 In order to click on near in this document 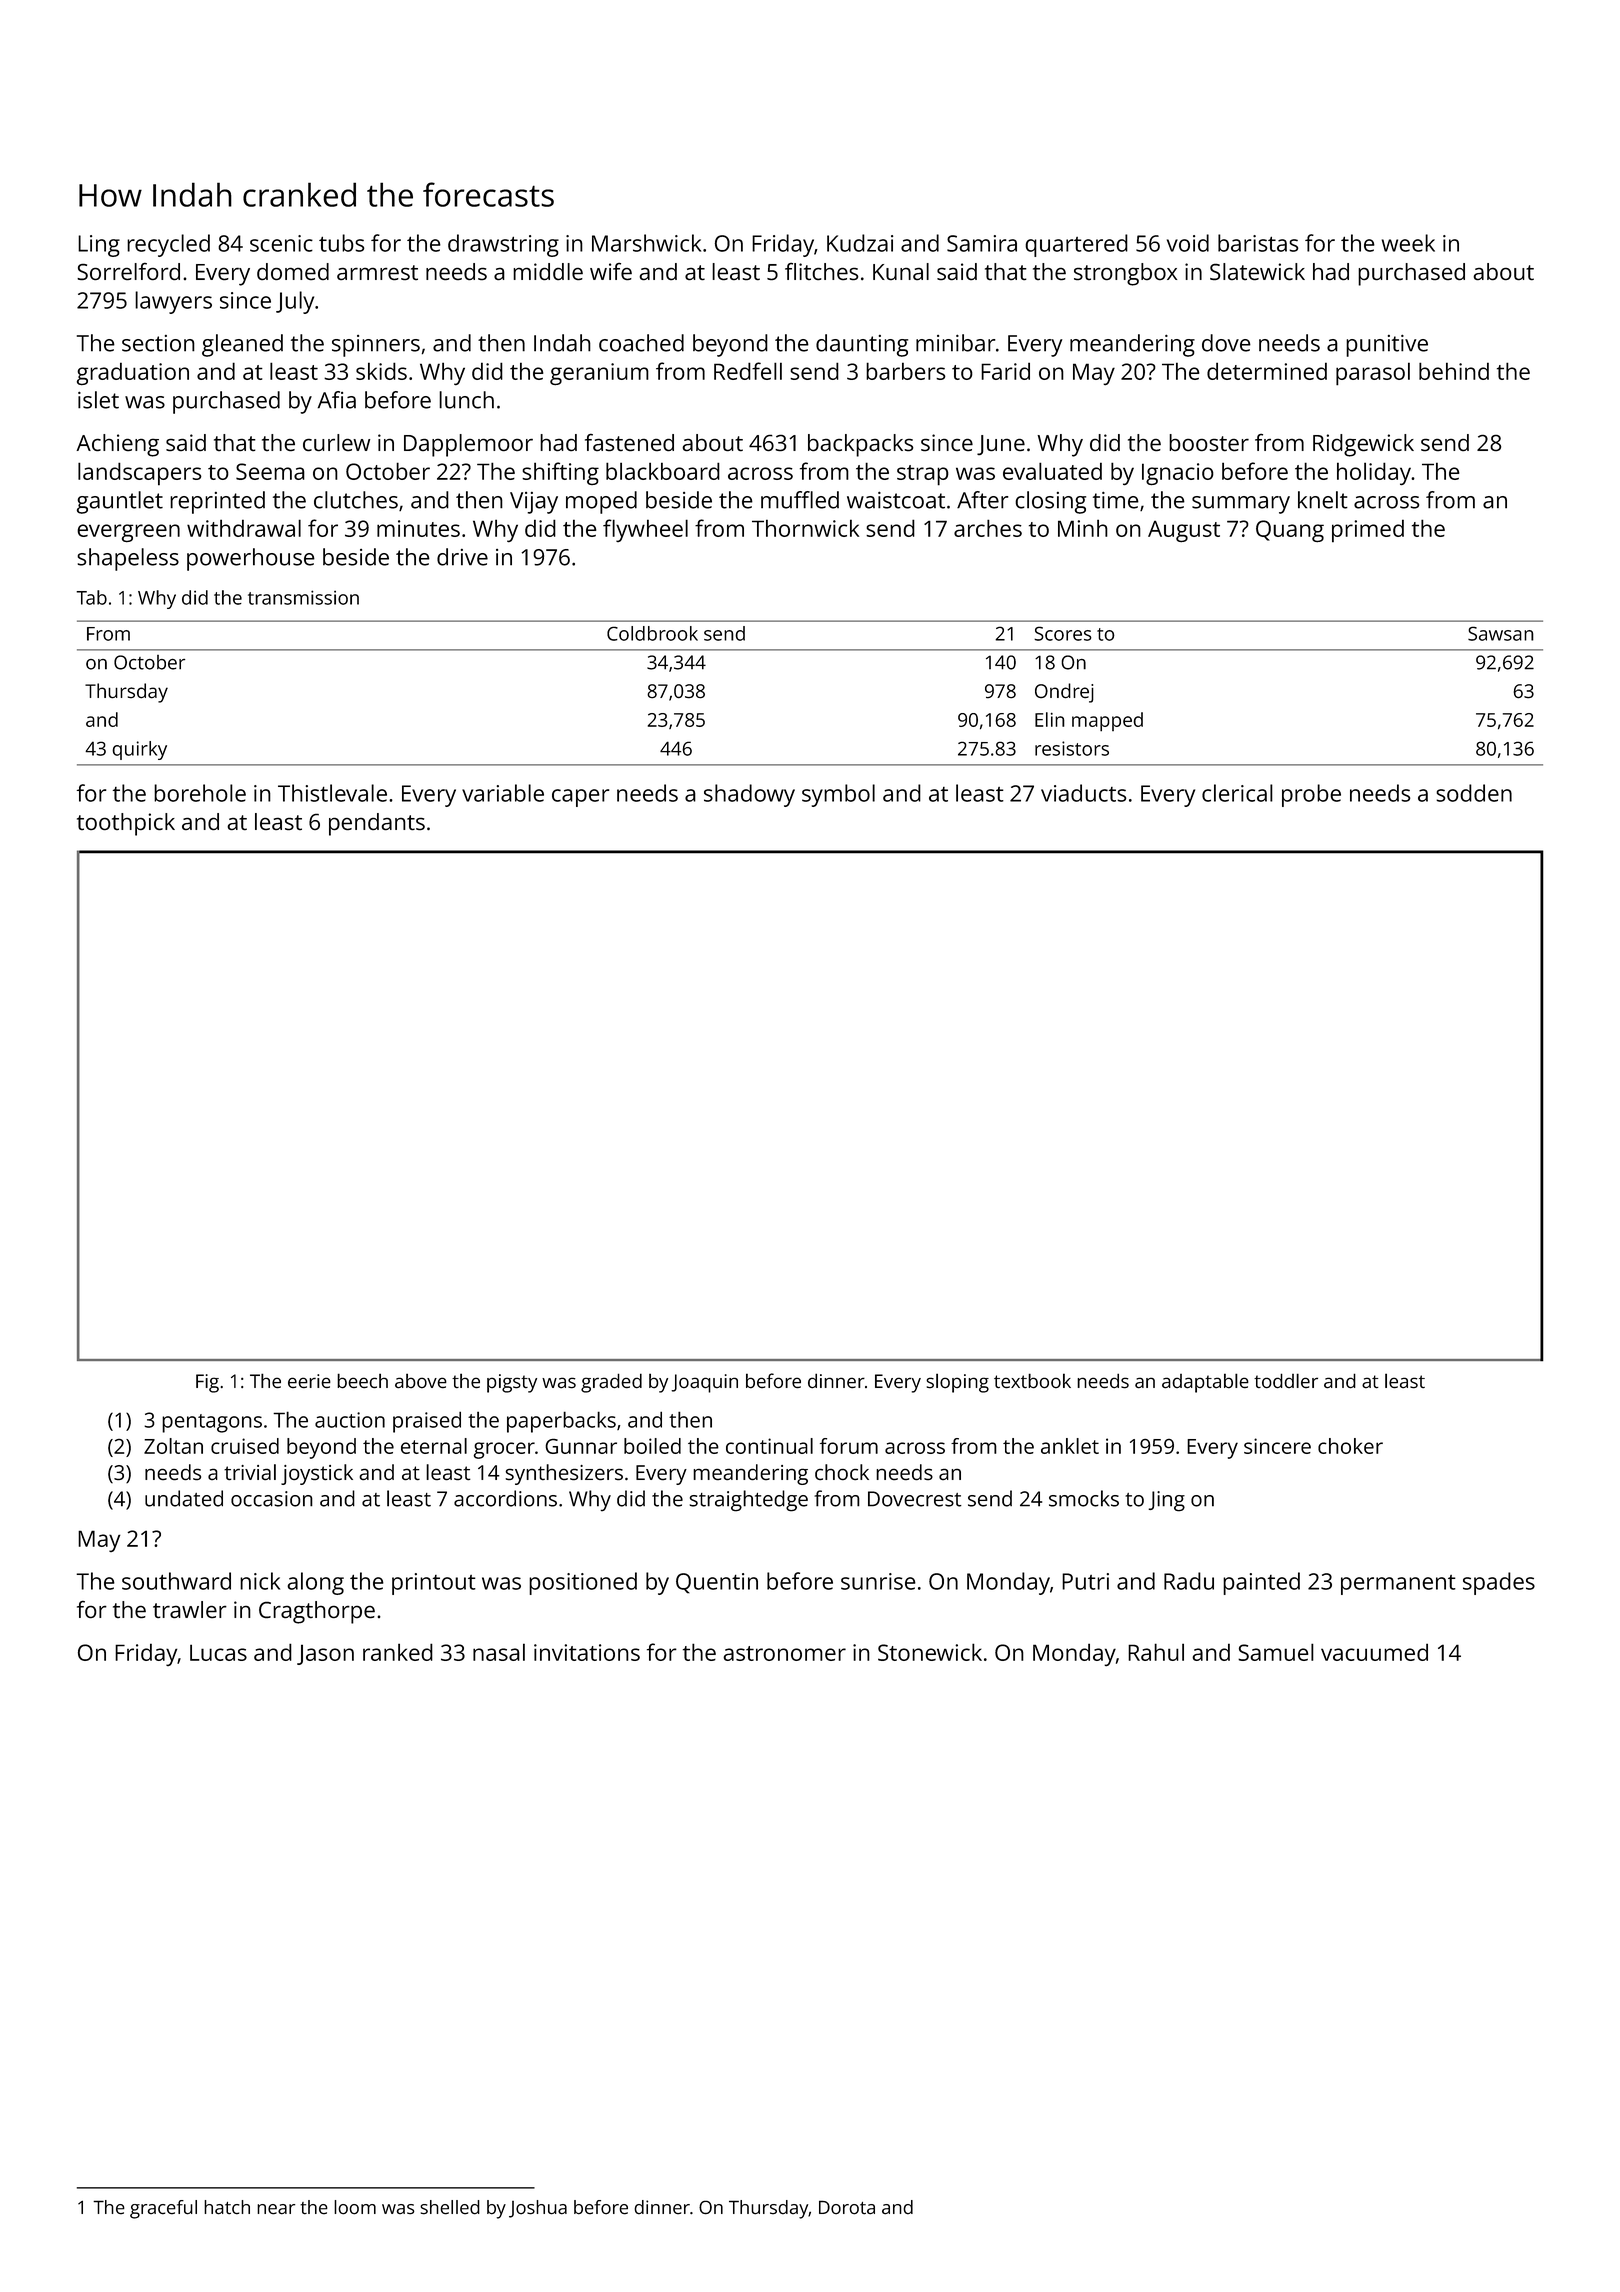, I will do `click(276, 2209)`.
